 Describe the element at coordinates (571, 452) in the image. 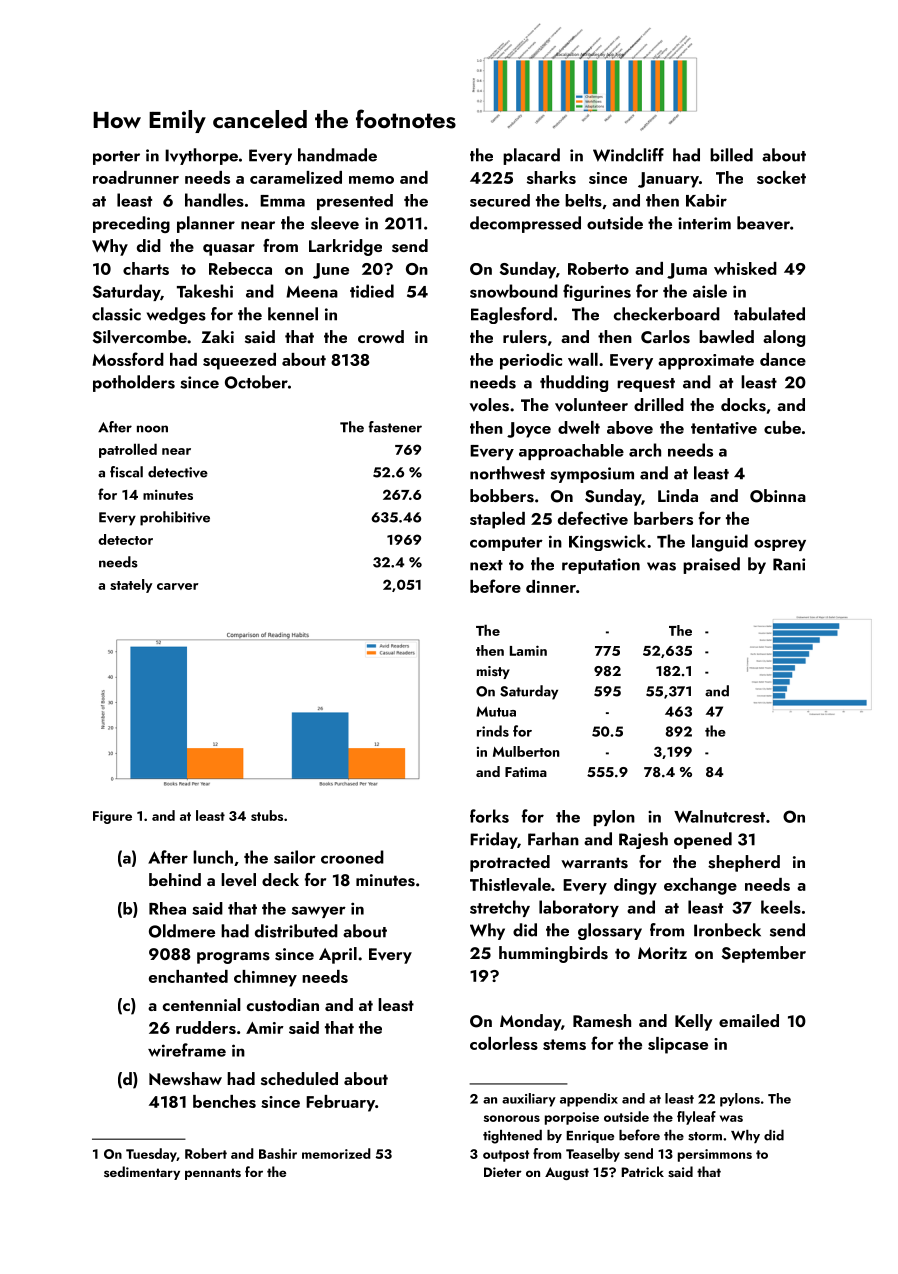

I see `approachable` at that location.
